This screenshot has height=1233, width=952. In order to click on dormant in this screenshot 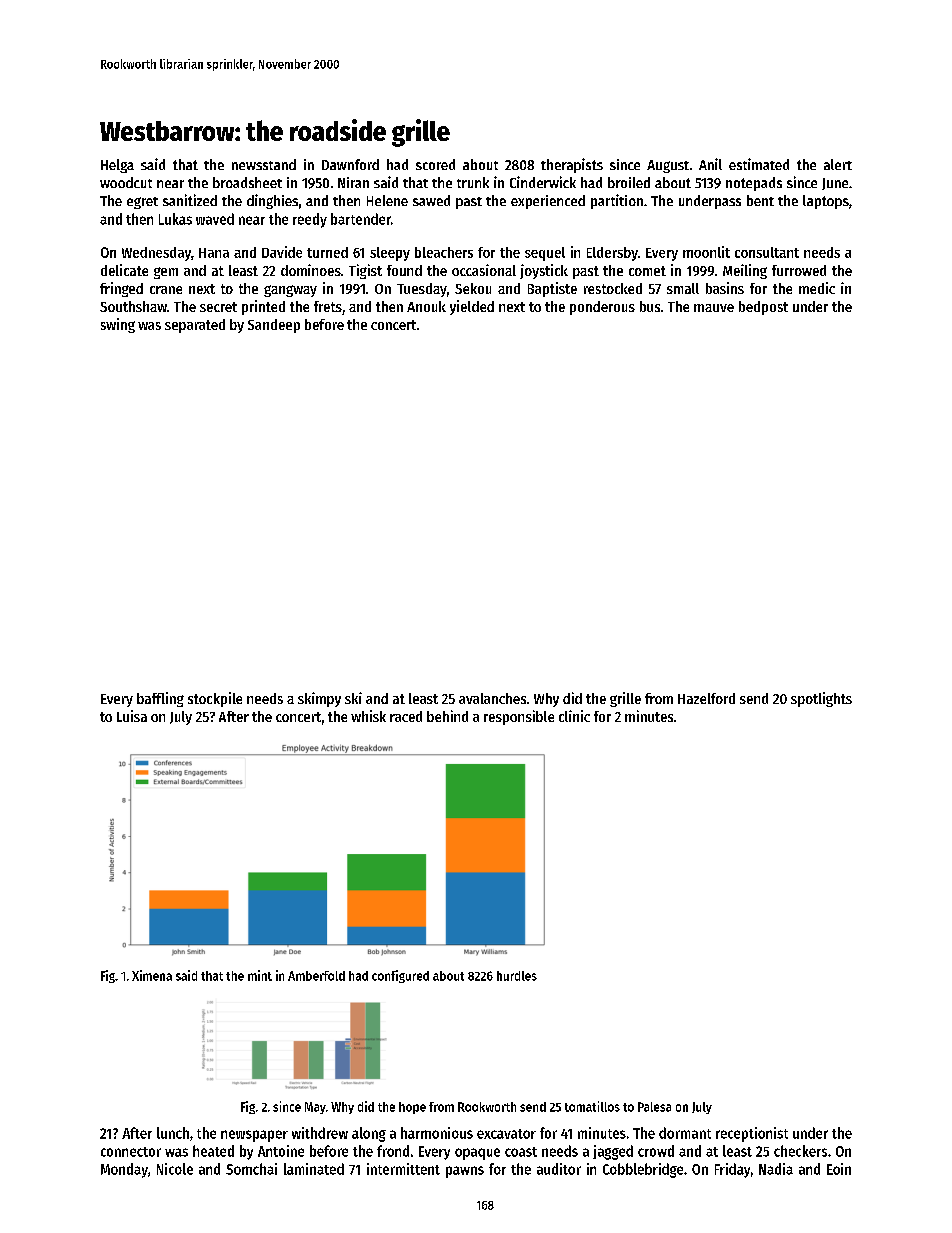, I will do `click(685, 1133)`.
